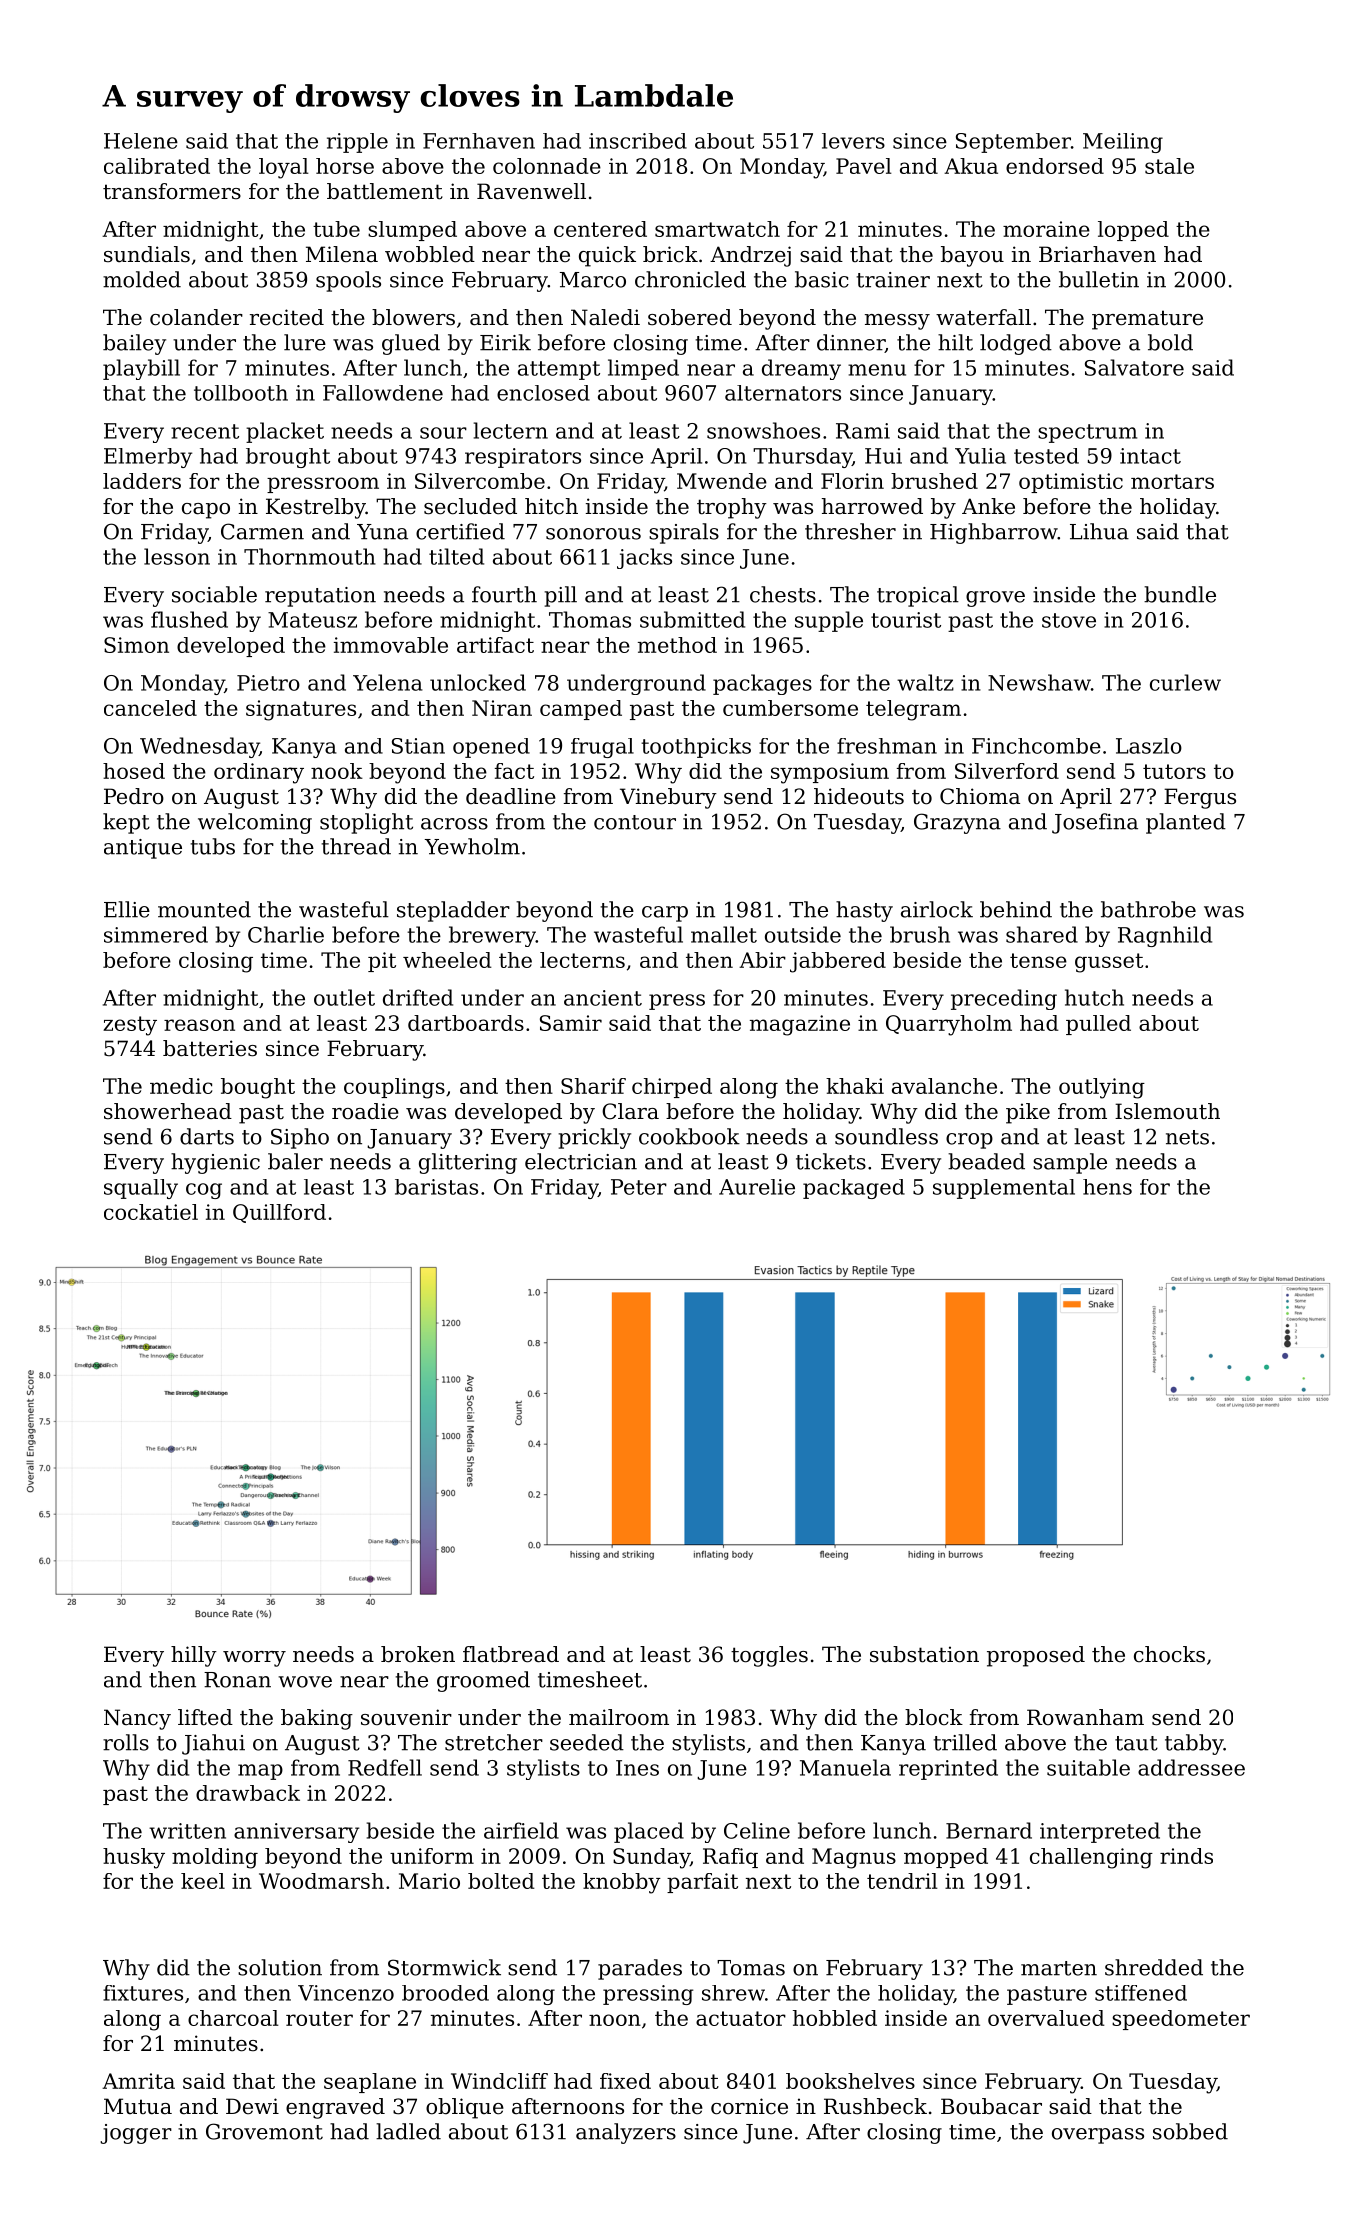 The image size is (1354, 2229). Describe the element at coordinates (1046, 229) in the page. I see `moraine` at that location.
